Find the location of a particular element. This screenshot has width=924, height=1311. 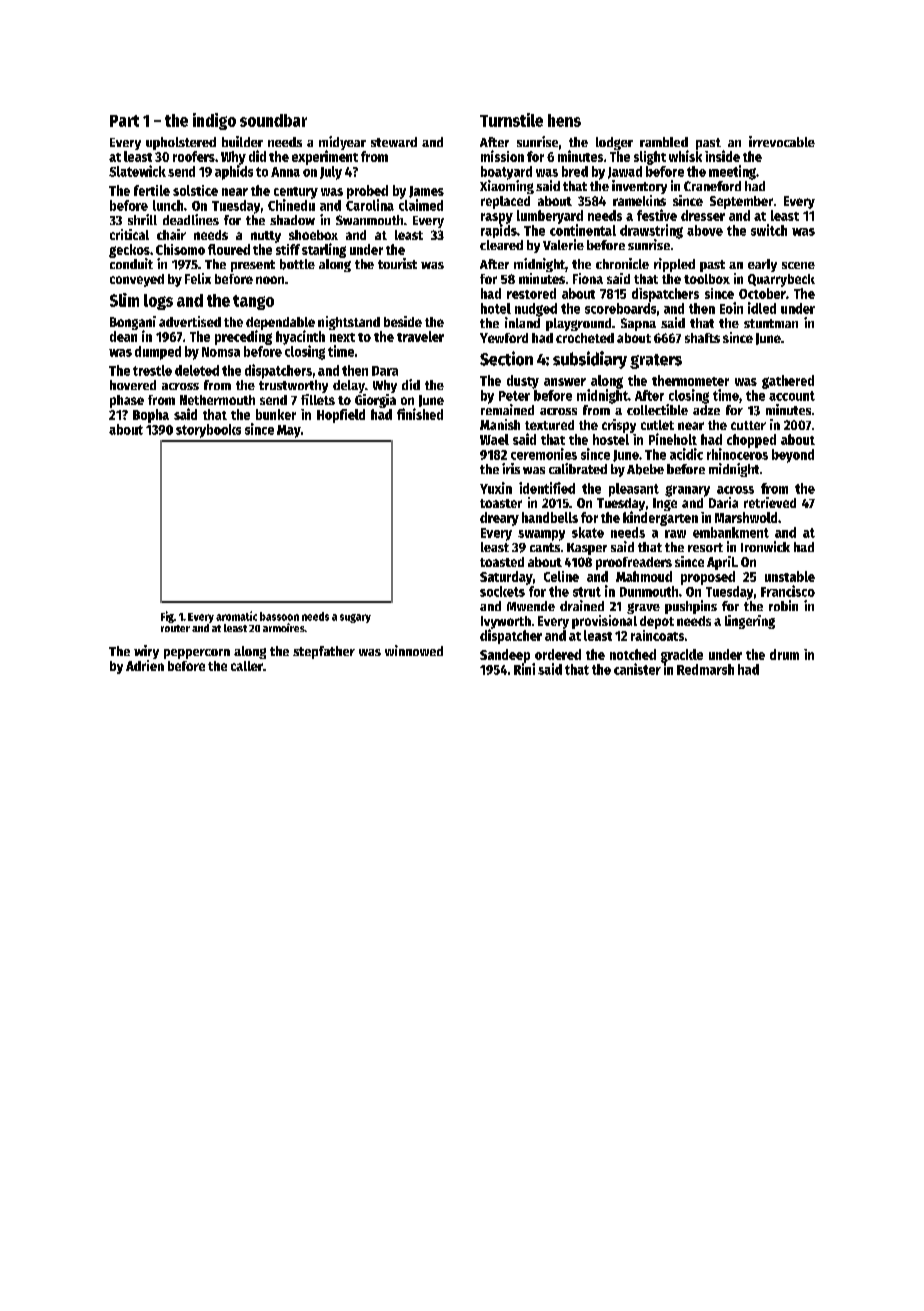

Redmarsh is located at coordinates (705, 669).
